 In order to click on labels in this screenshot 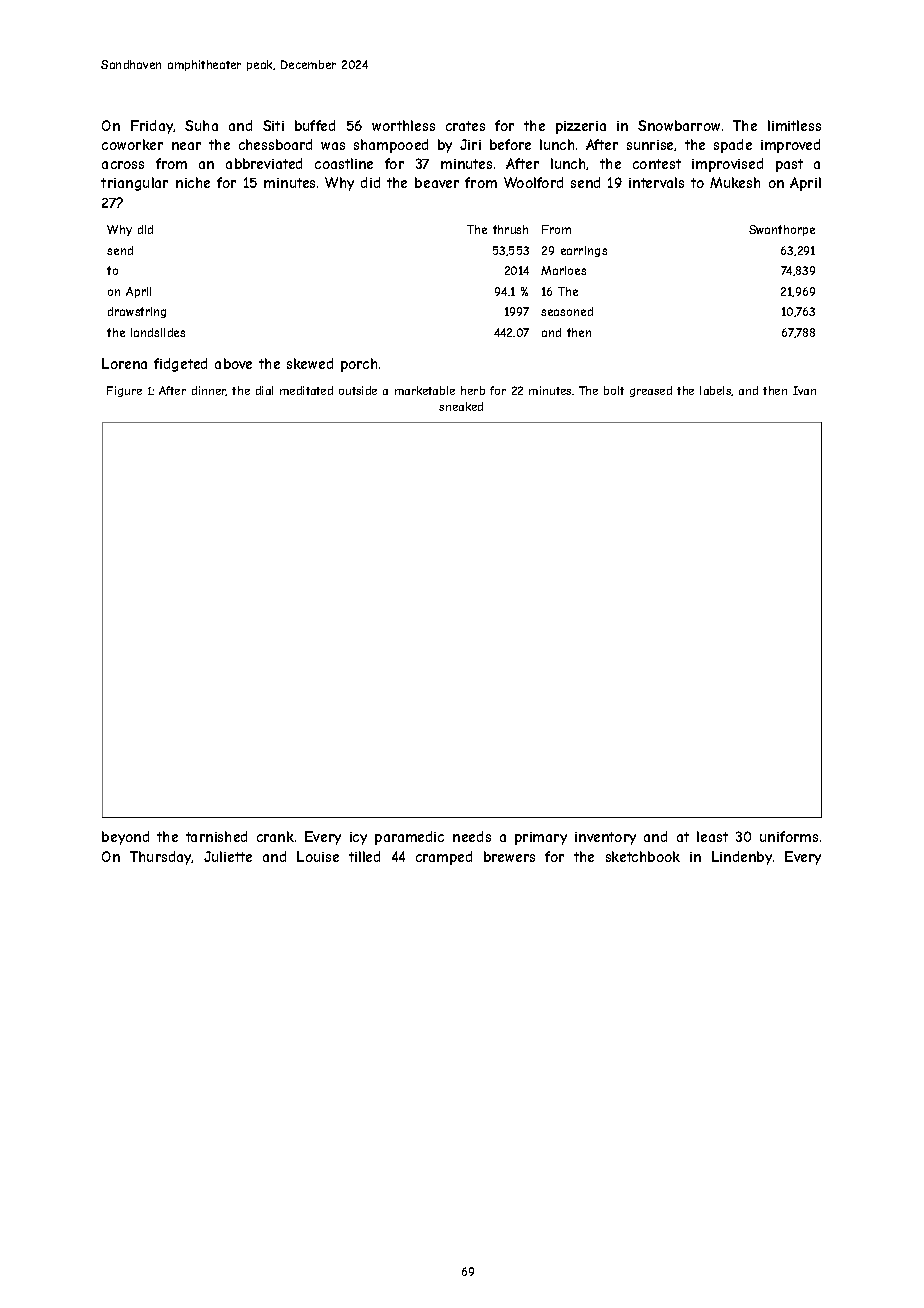, I will do `click(716, 391)`.
